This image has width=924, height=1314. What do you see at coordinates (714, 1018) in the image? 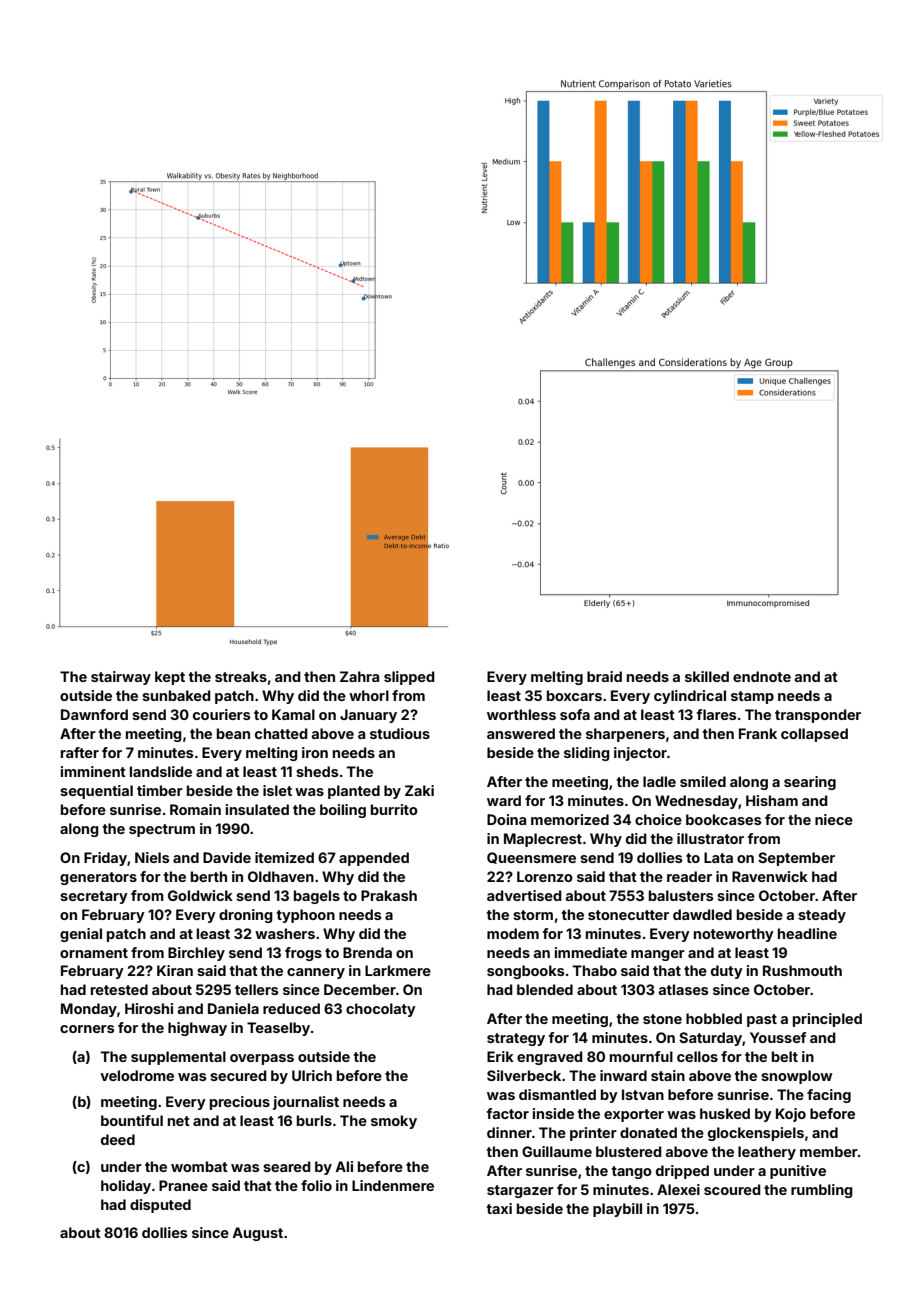
I see `hobbled` at bounding box center [714, 1018].
